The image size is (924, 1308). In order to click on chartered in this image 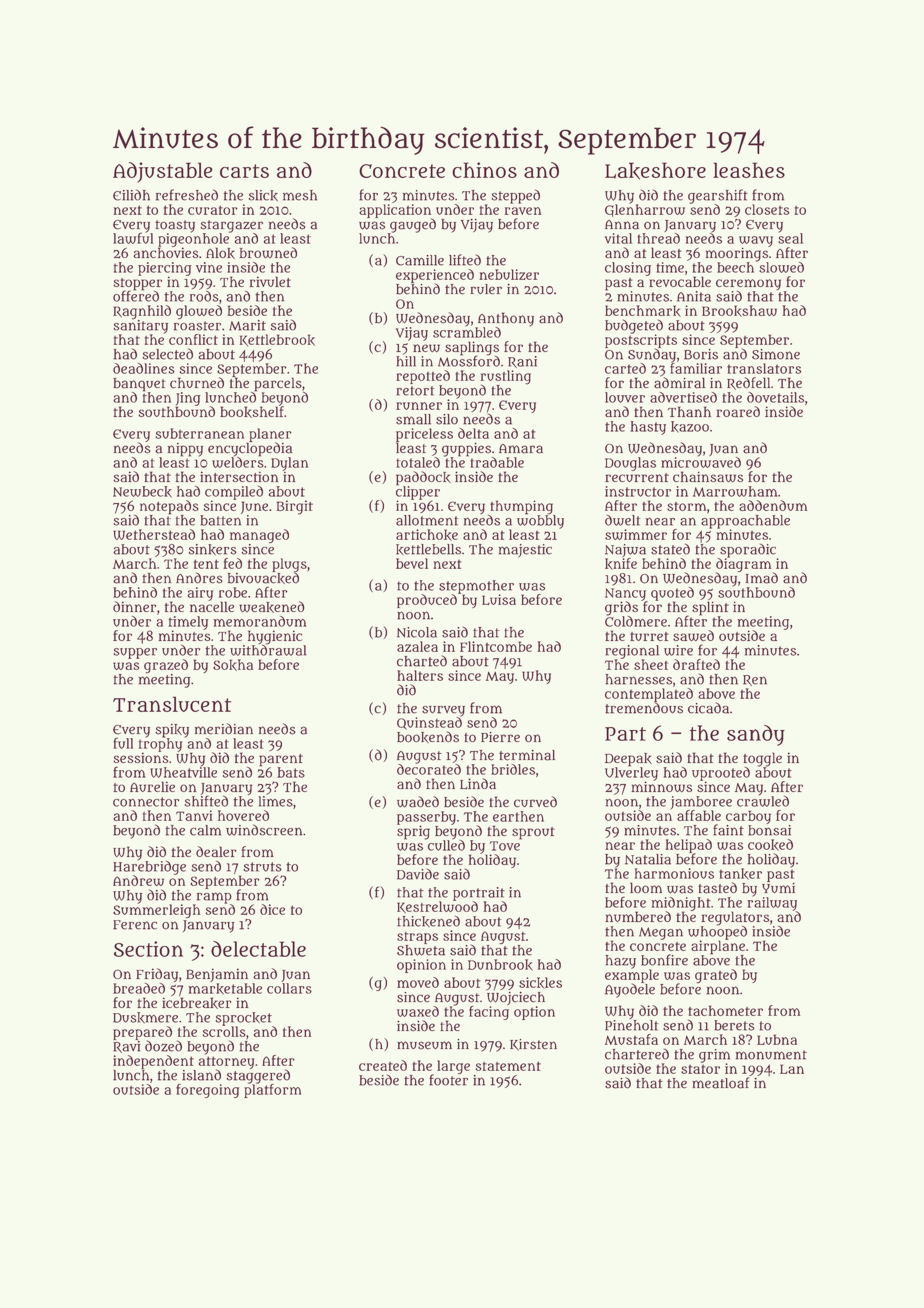, I will do `click(637, 1054)`.
